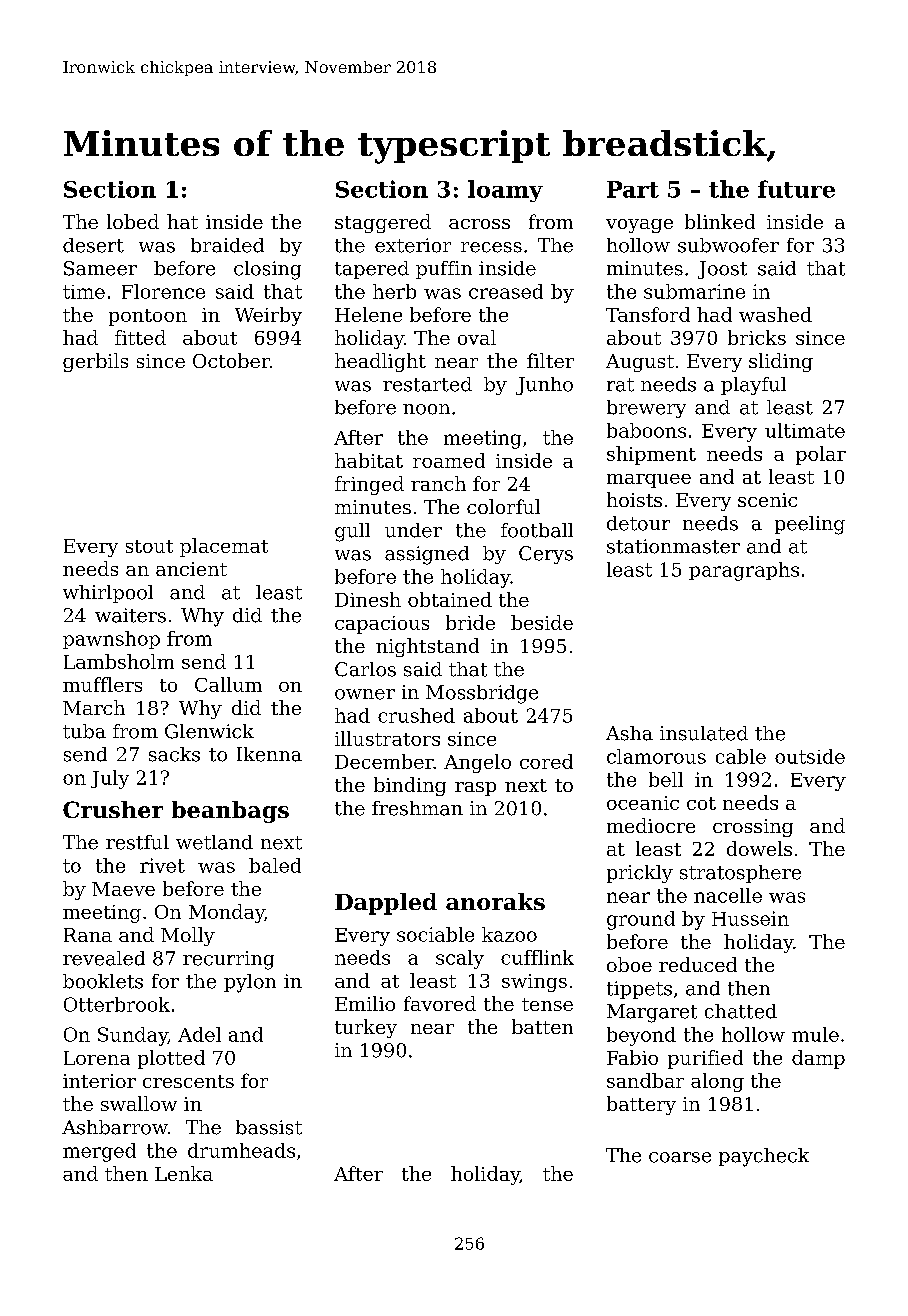 The image size is (908, 1316). What do you see at coordinates (227, 913) in the screenshot?
I see `Monday` at bounding box center [227, 913].
